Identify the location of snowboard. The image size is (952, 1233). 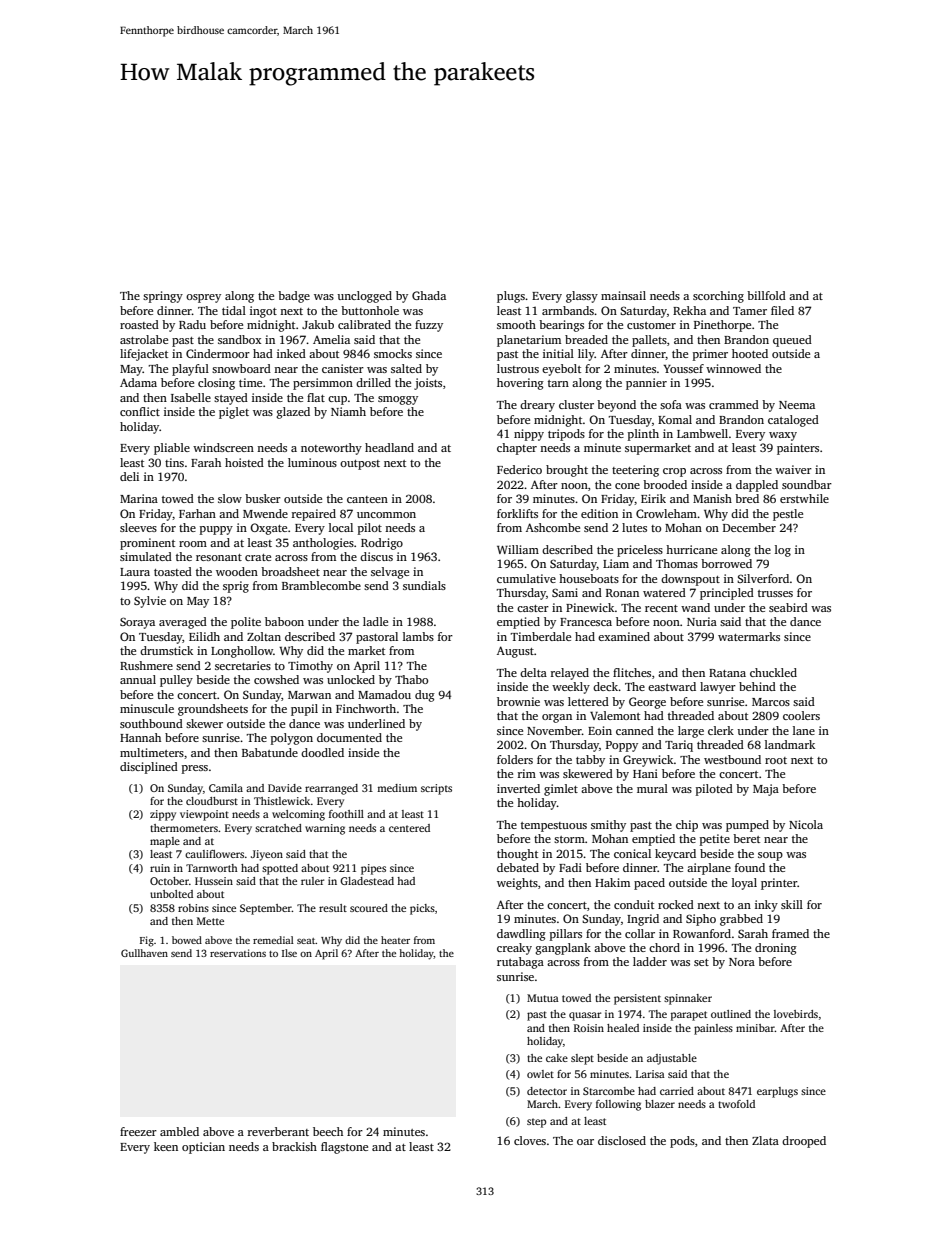
(241, 368).
